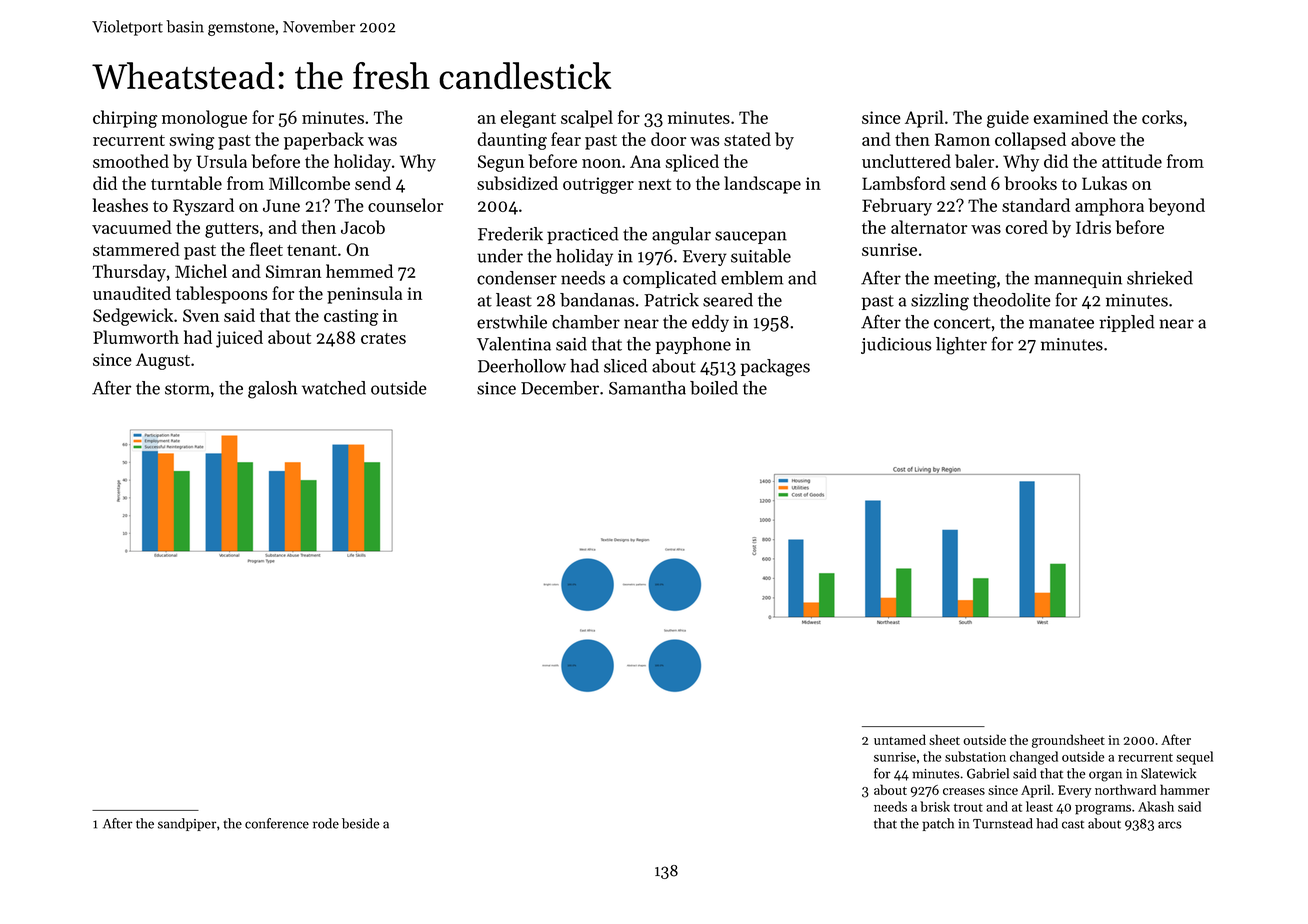 The image size is (1308, 924). What do you see at coordinates (360, 823) in the screenshot?
I see `beside` at bounding box center [360, 823].
